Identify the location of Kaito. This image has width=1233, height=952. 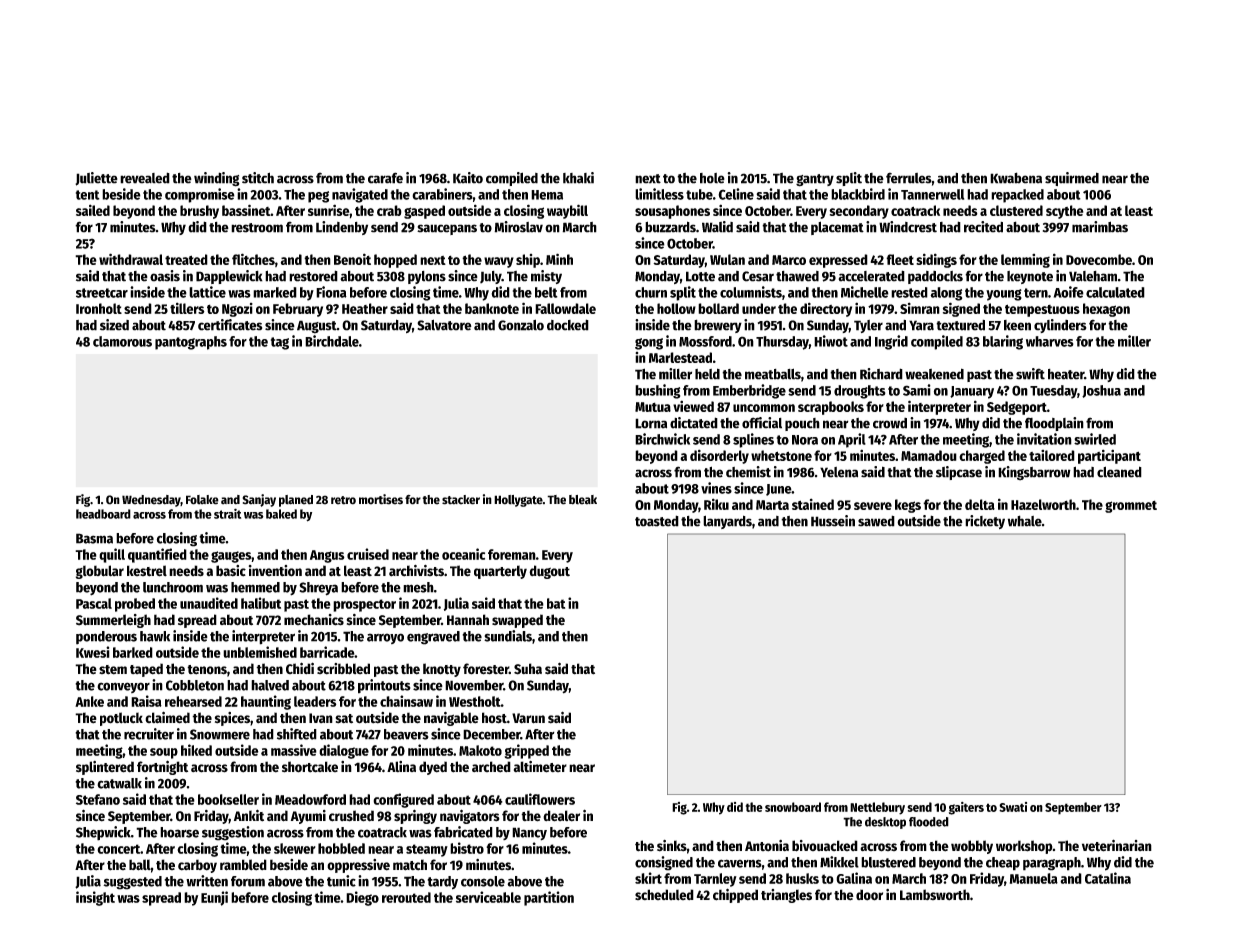
(468, 178).
